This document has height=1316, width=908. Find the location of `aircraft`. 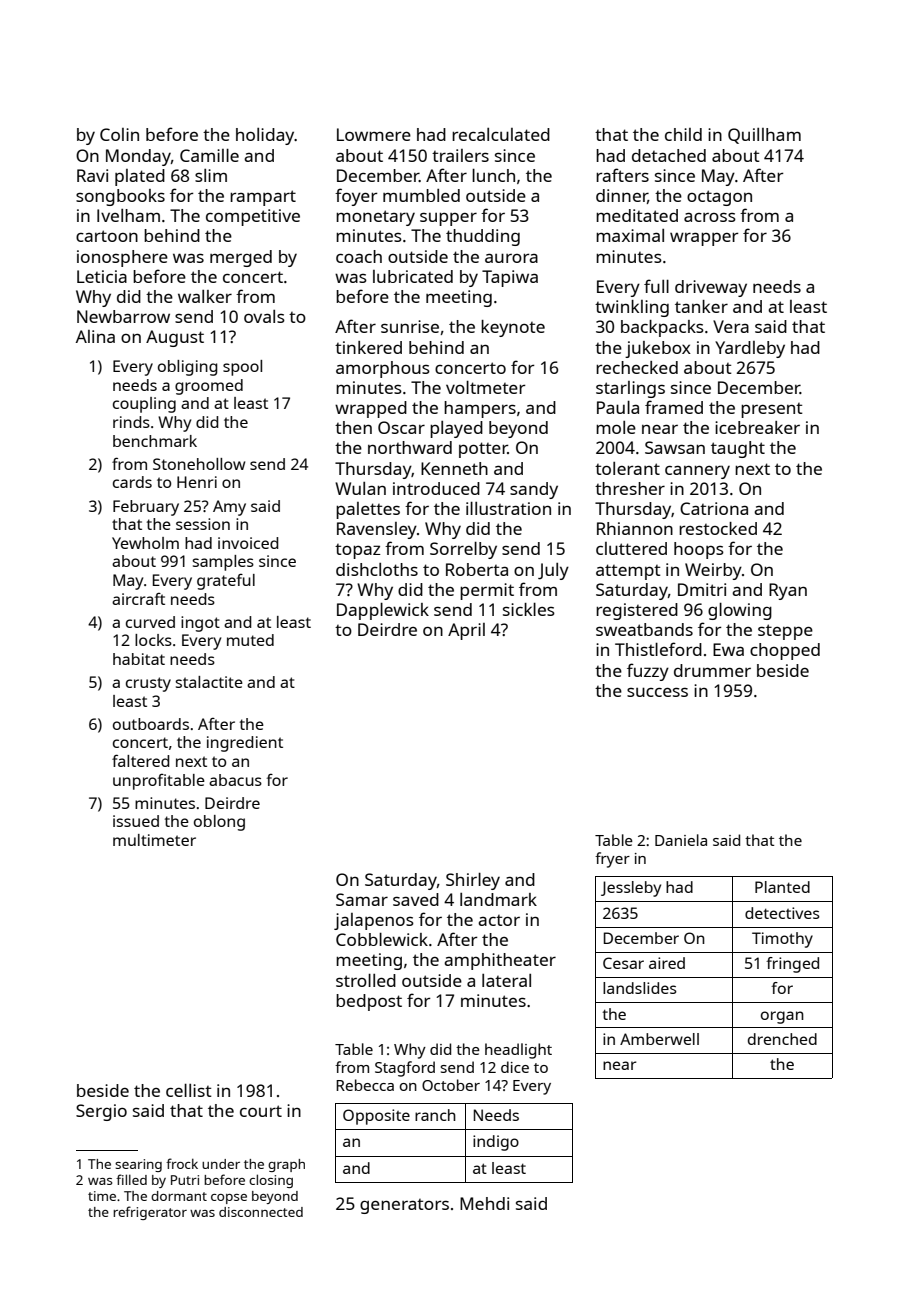

aircraft is located at coordinates (138, 599).
